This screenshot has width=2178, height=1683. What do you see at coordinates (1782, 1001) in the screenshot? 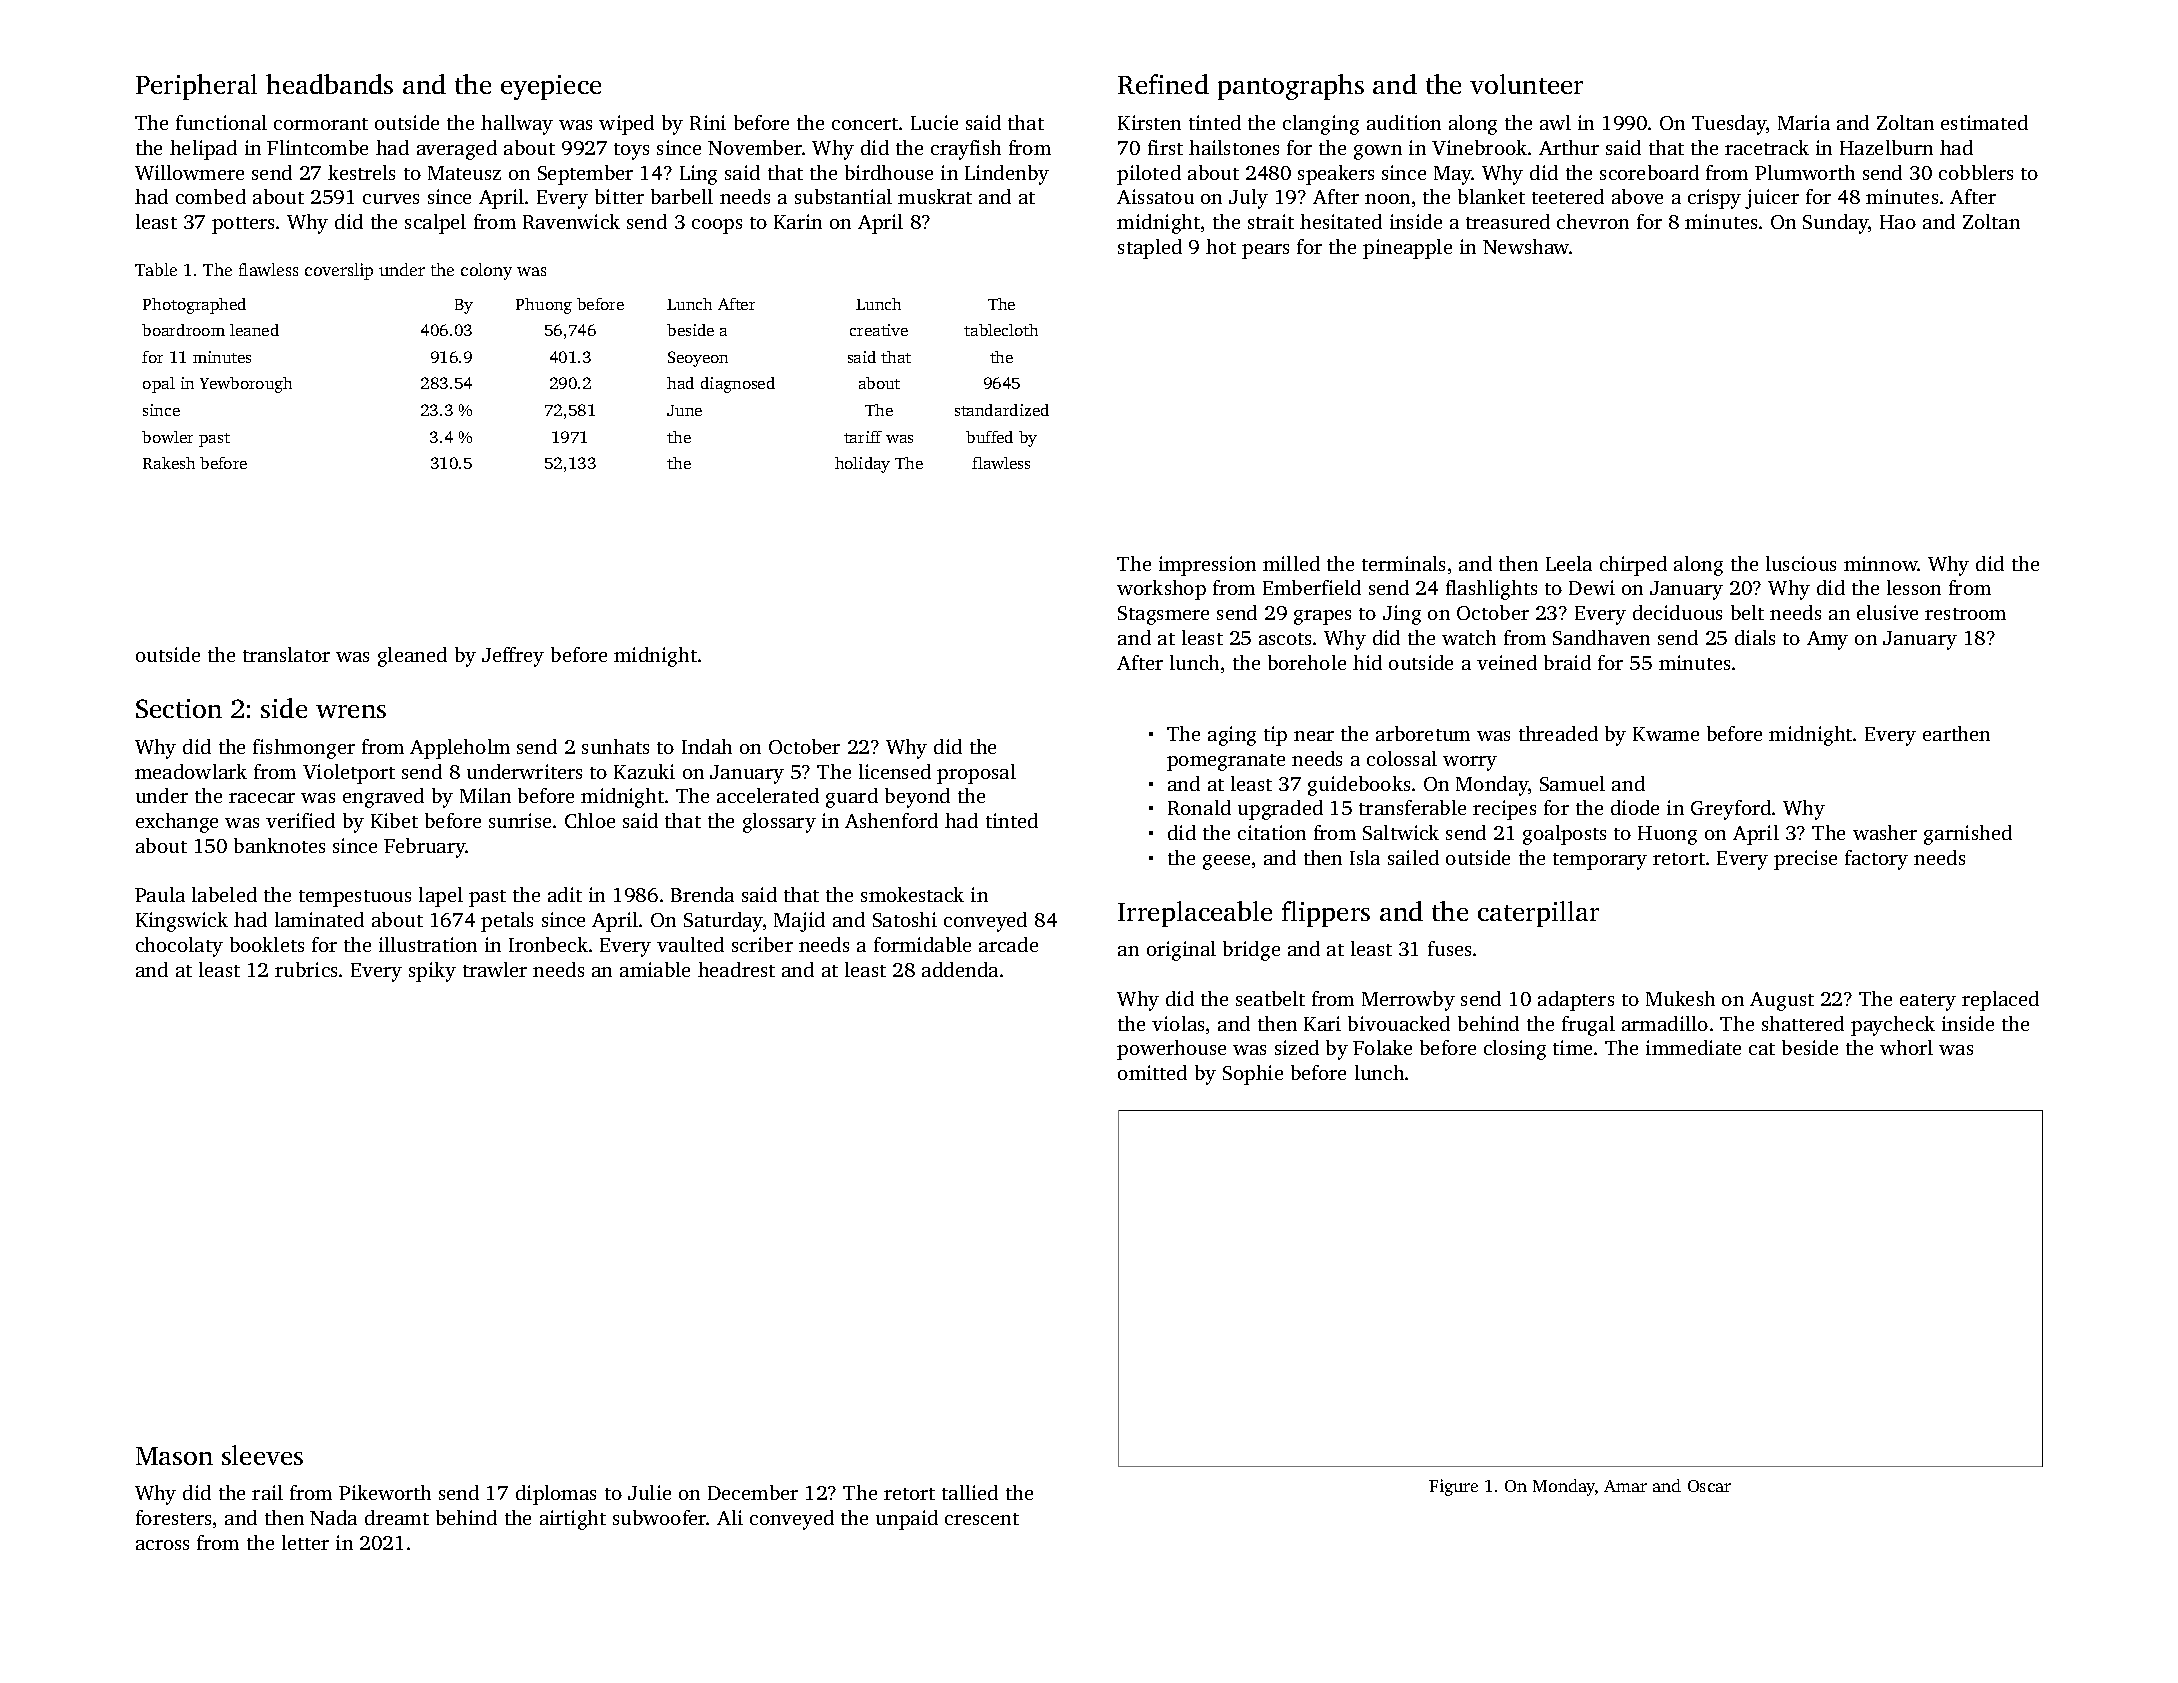
I see `August` at bounding box center [1782, 1001].
